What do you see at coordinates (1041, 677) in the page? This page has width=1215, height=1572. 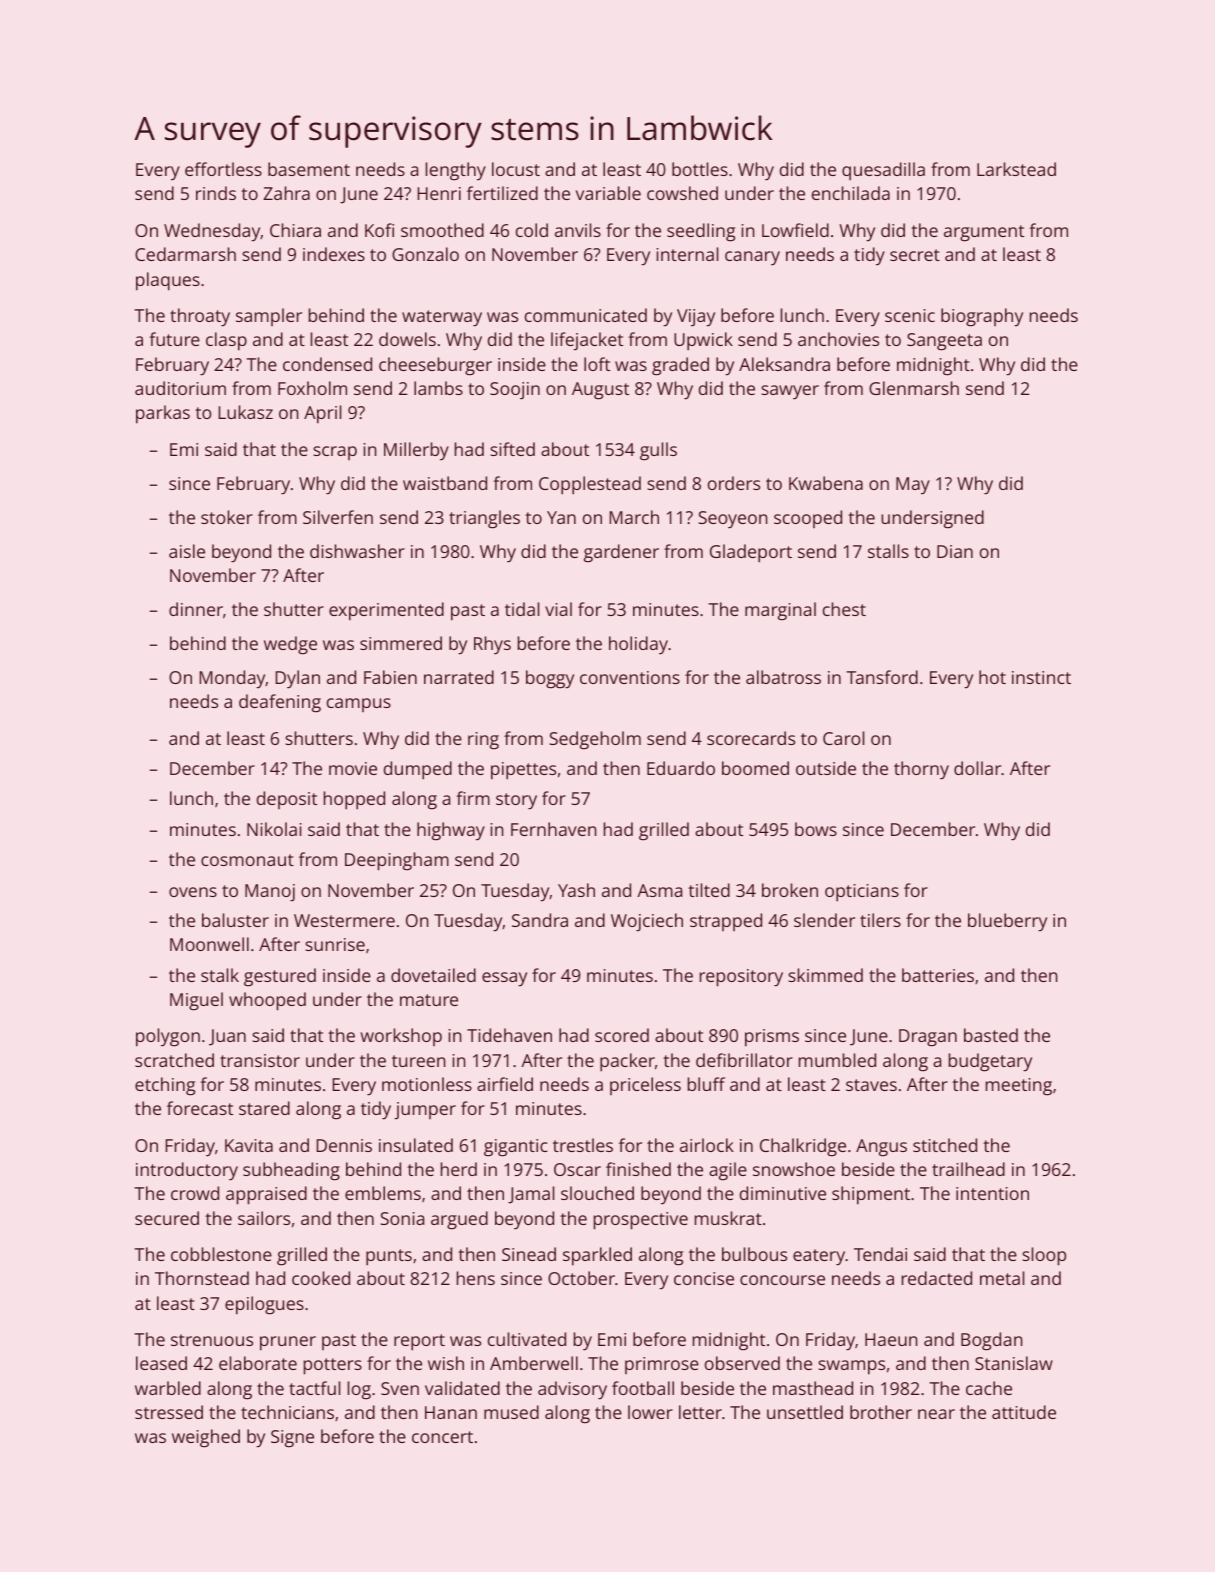 I see `instinct` at bounding box center [1041, 677].
